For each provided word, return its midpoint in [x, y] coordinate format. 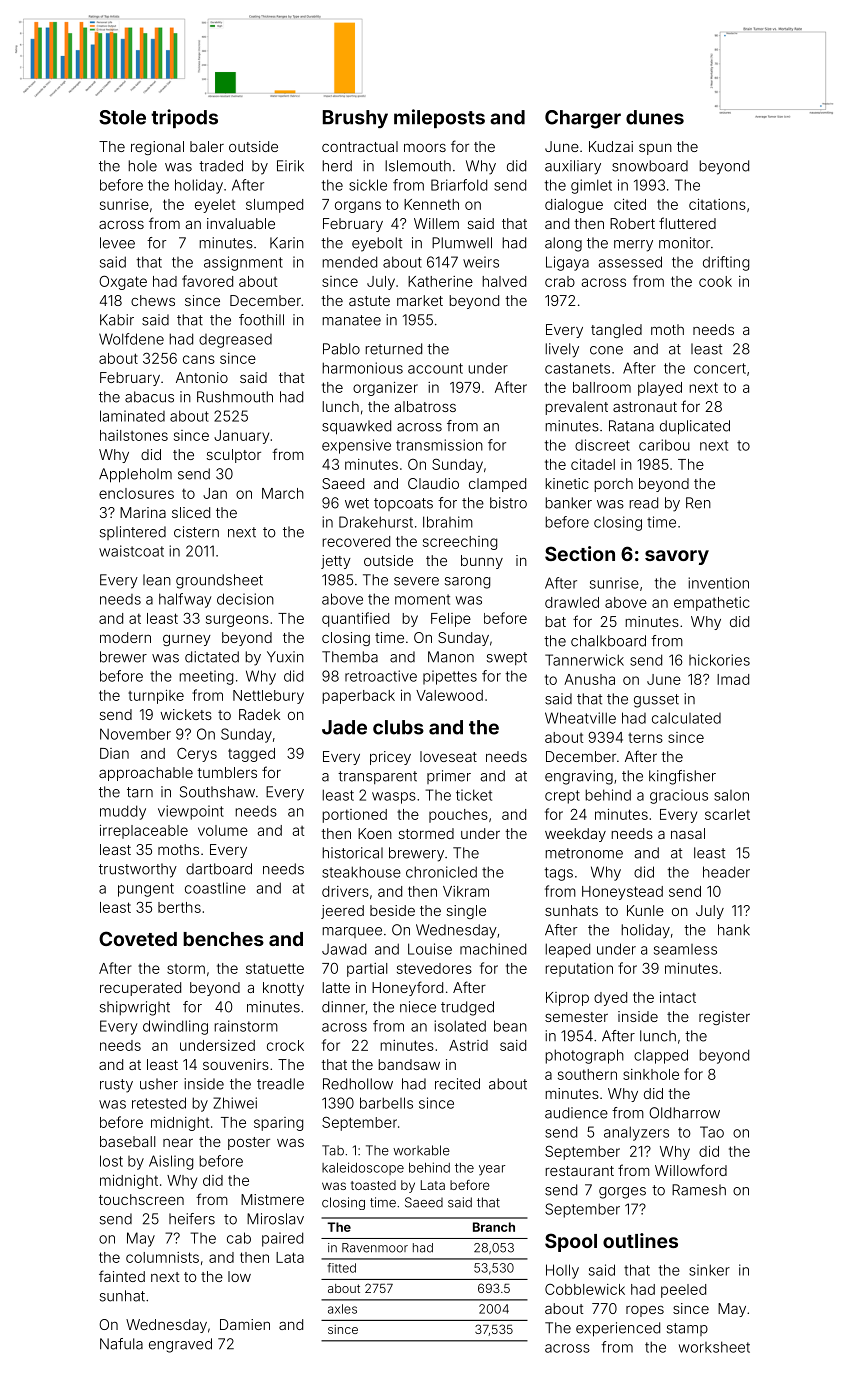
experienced [618, 1329]
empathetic [712, 604]
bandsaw [409, 1064]
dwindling [175, 1027]
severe [416, 581]
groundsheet [219, 581]
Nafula [121, 1344]
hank [734, 930]
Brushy [355, 119]
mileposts [439, 118]
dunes [655, 117]
